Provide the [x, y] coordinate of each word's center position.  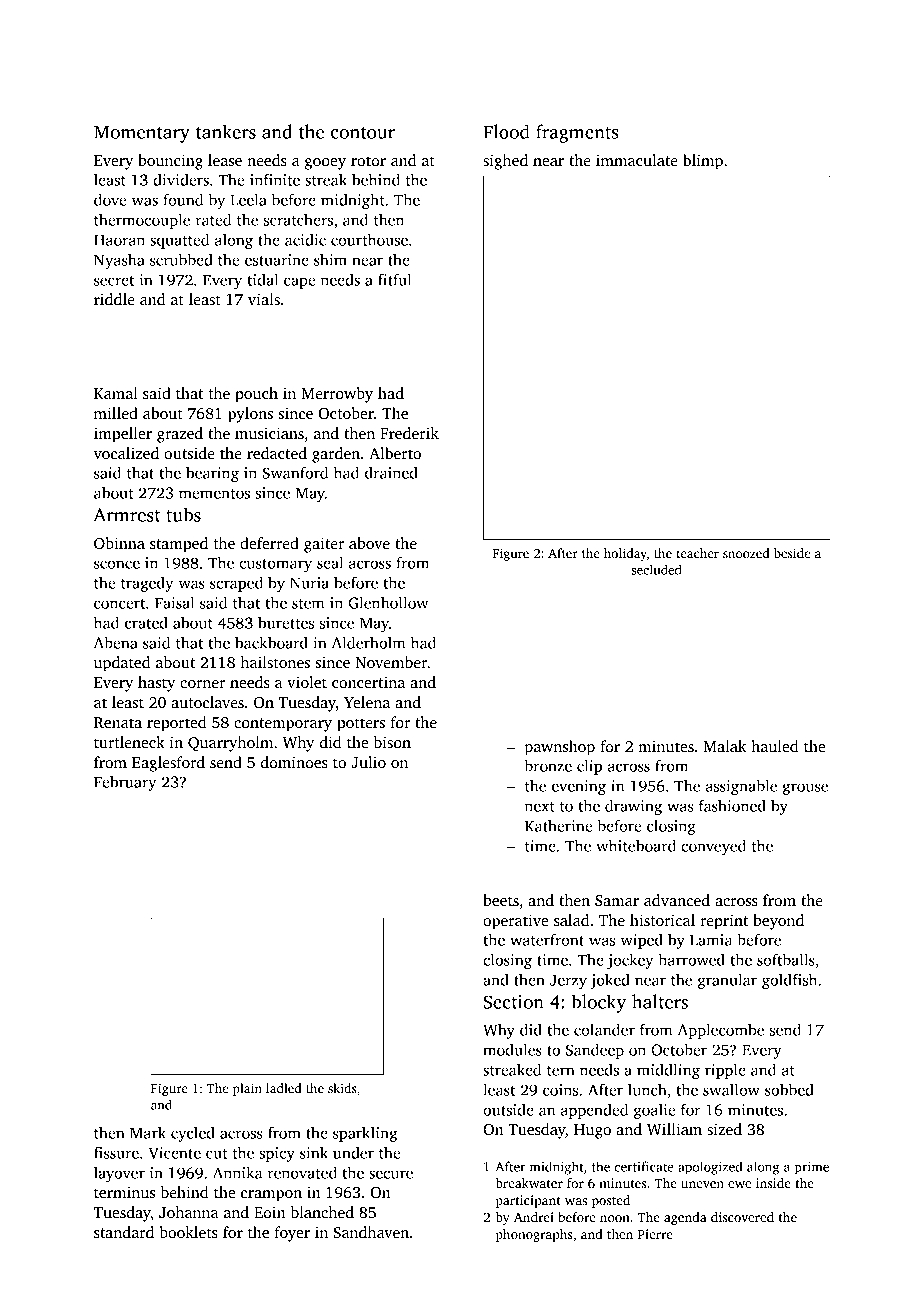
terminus [124, 1192]
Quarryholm [230, 744]
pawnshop [560, 748]
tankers [226, 131]
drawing [633, 807]
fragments [577, 133]
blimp [703, 162]
